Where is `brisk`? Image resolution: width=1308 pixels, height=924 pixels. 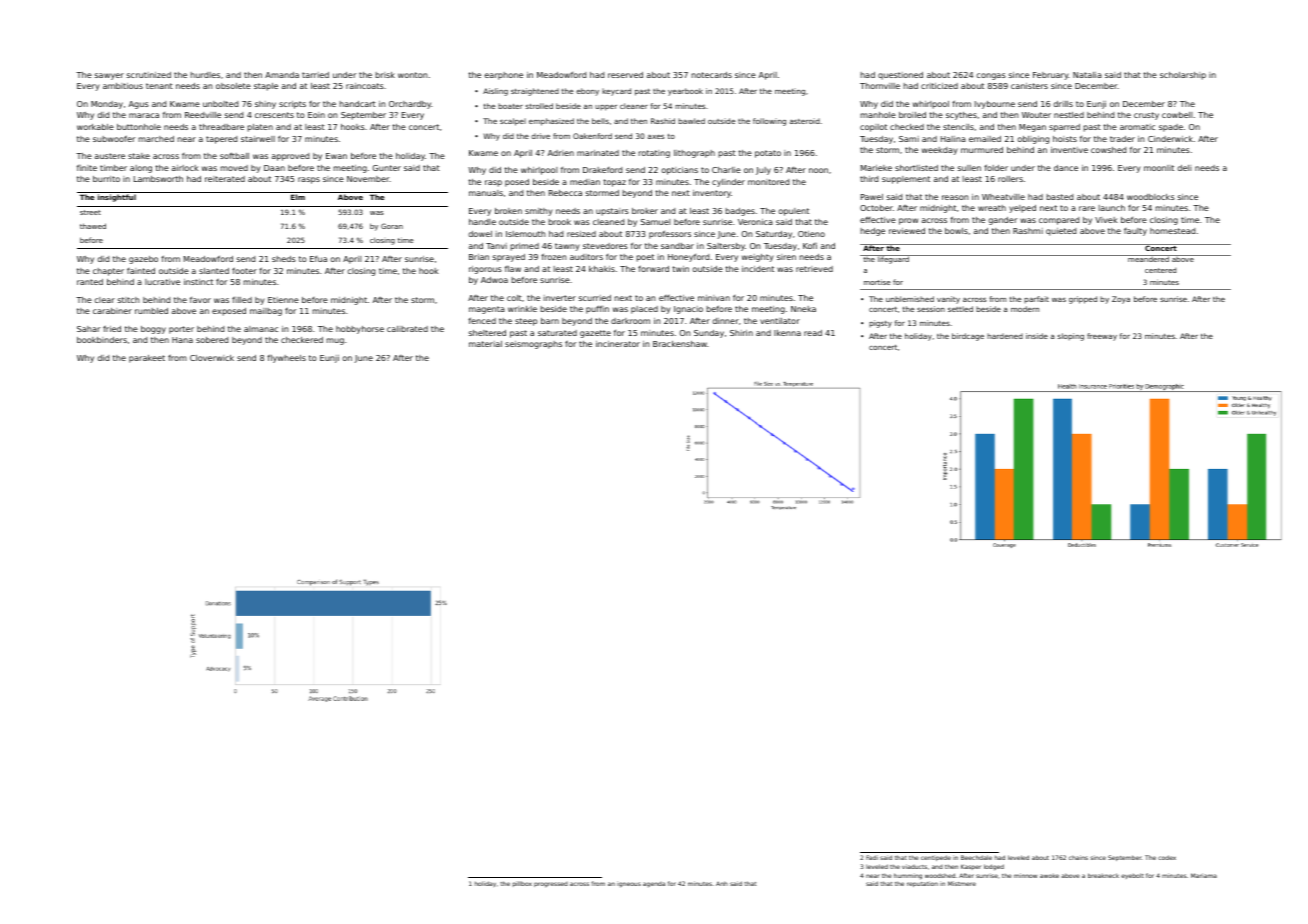 brisk is located at coordinates (385, 75).
